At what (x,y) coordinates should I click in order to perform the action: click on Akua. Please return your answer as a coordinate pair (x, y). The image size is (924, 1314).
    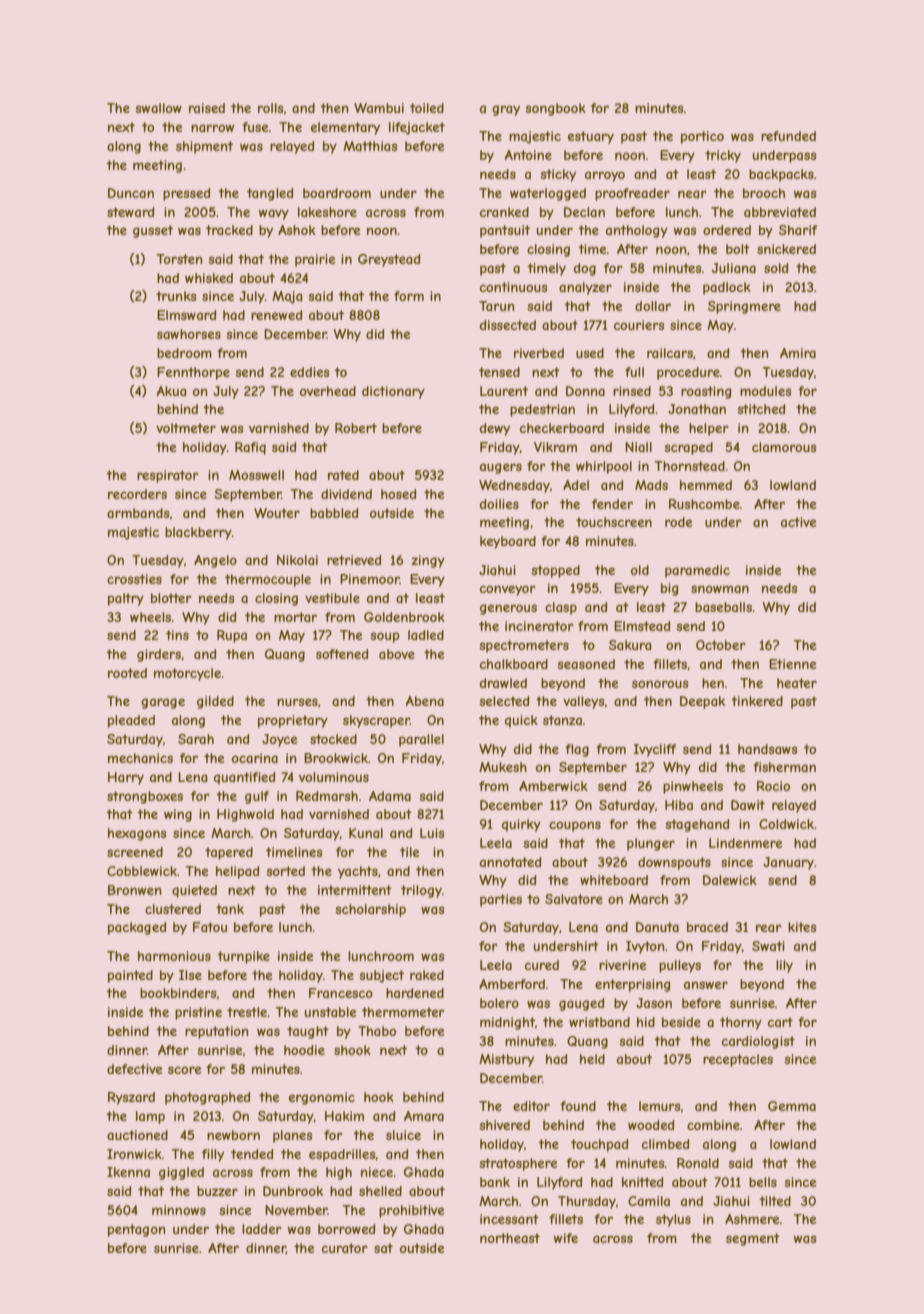
    Looking at the image, I should click on (172, 391).
